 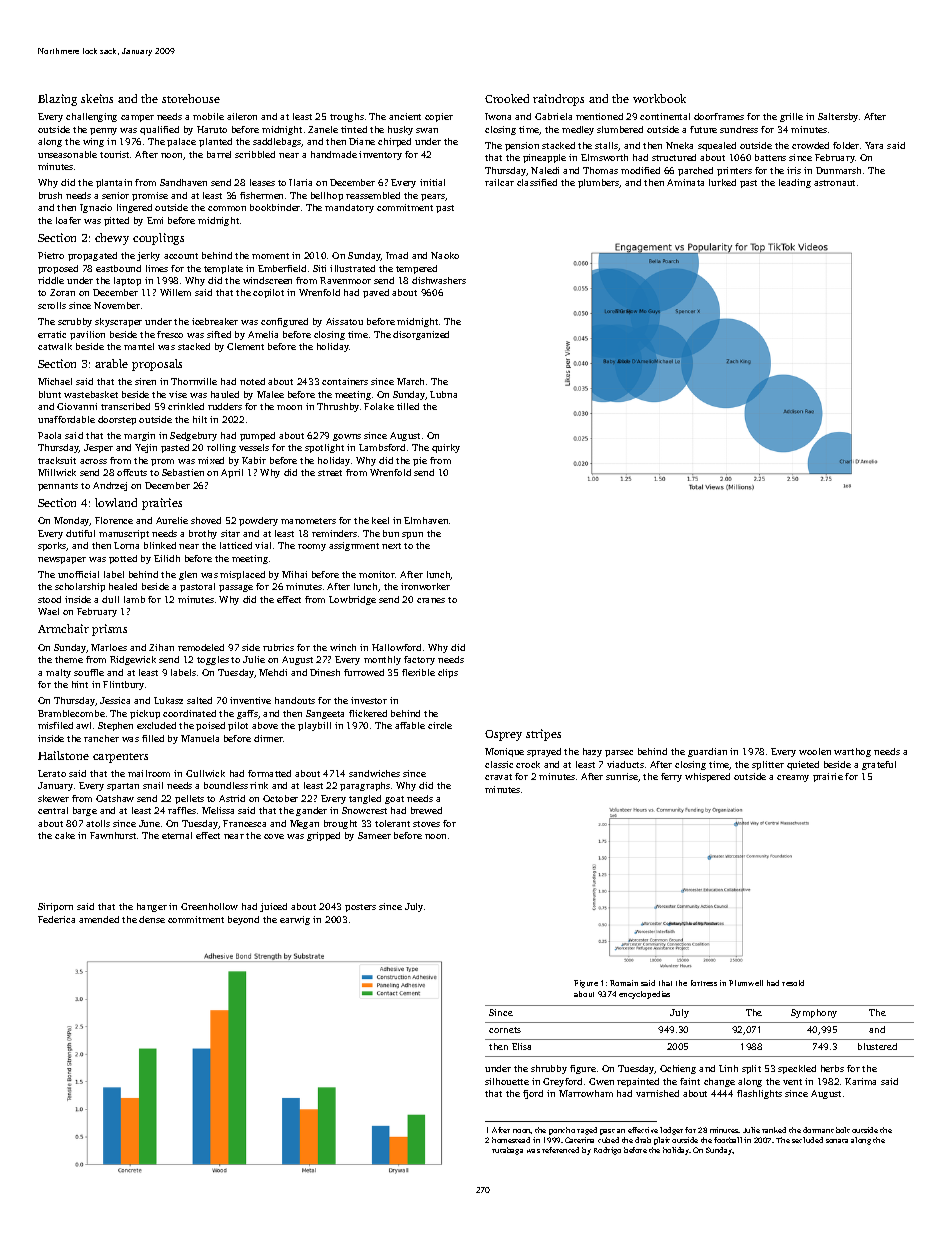 I want to click on fjord, so click(x=533, y=1094).
